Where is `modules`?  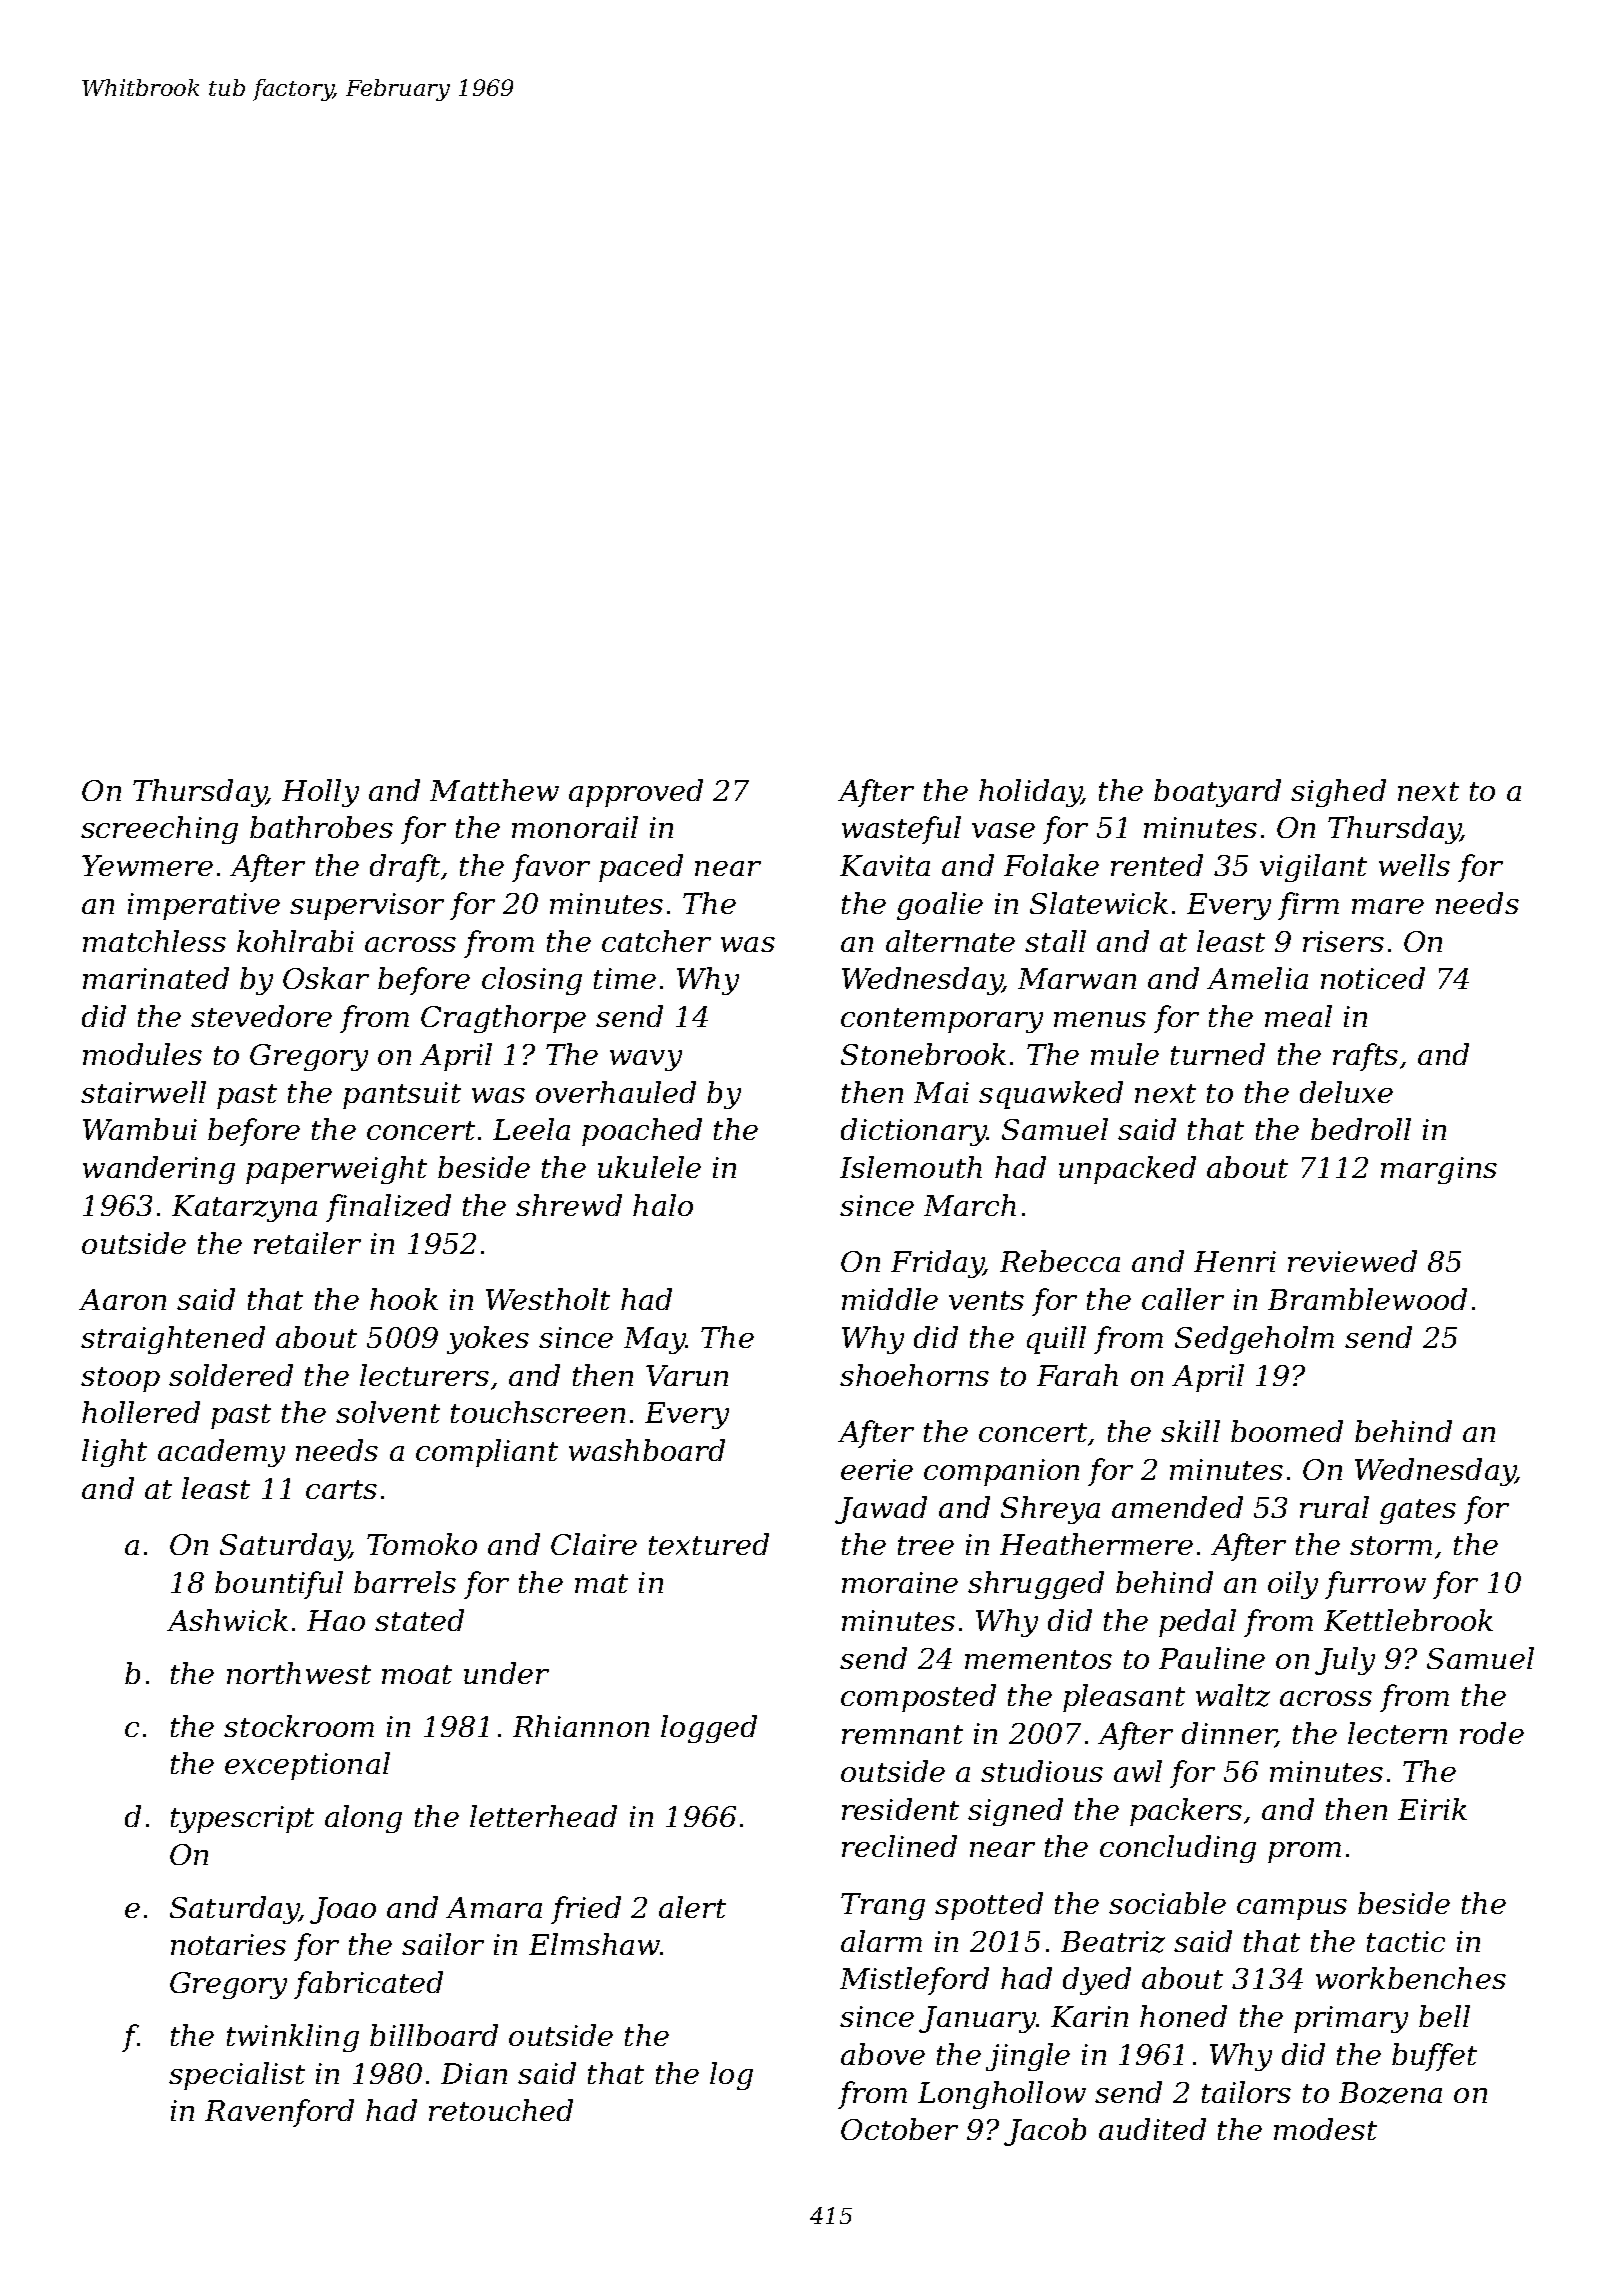
modules is located at coordinates (142, 1054).
